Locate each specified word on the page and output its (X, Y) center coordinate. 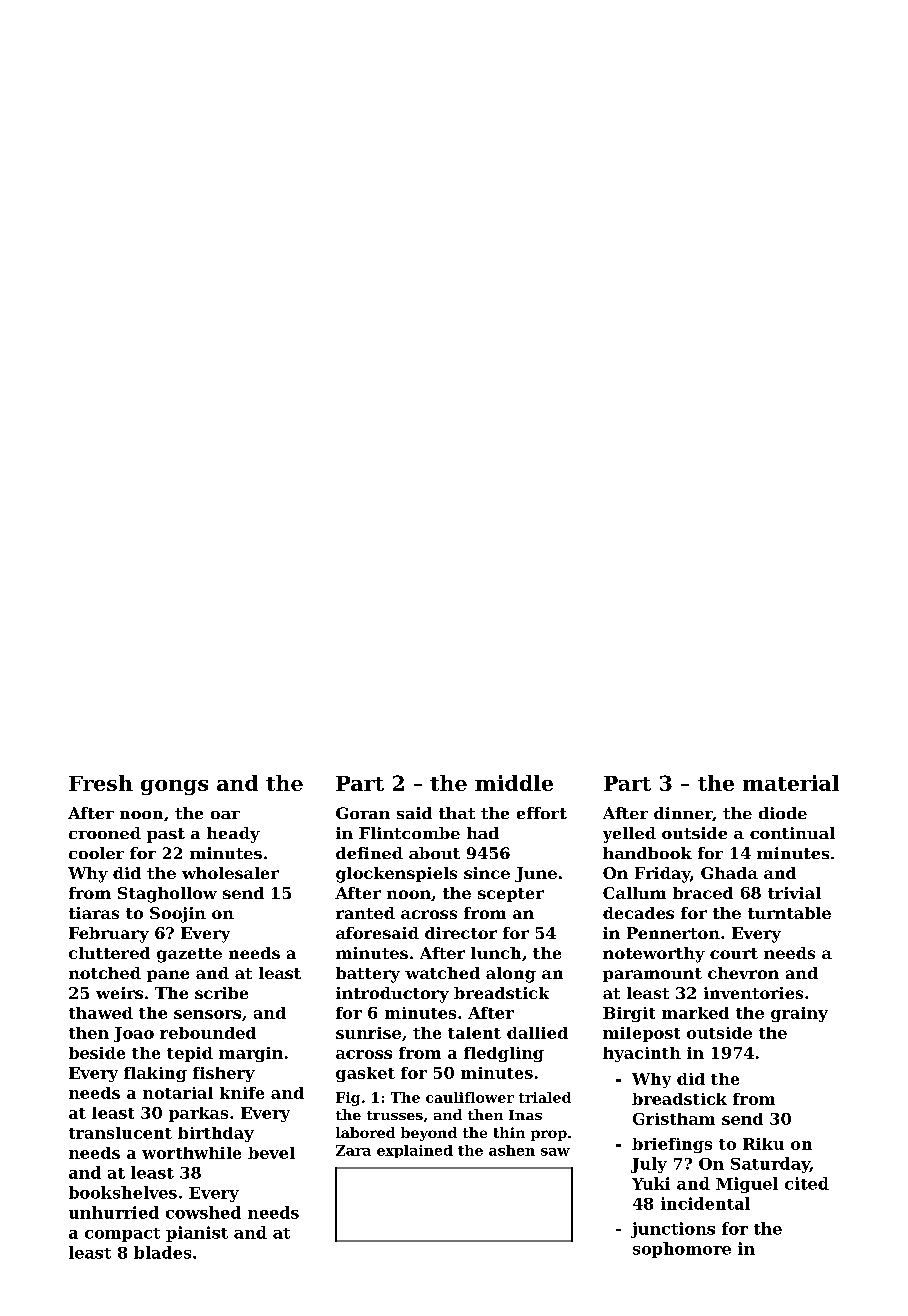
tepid (190, 1054)
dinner (683, 814)
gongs (174, 787)
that (457, 813)
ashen (512, 1150)
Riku (763, 1144)
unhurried (114, 1212)
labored (365, 1132)
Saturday (770, 1165)
